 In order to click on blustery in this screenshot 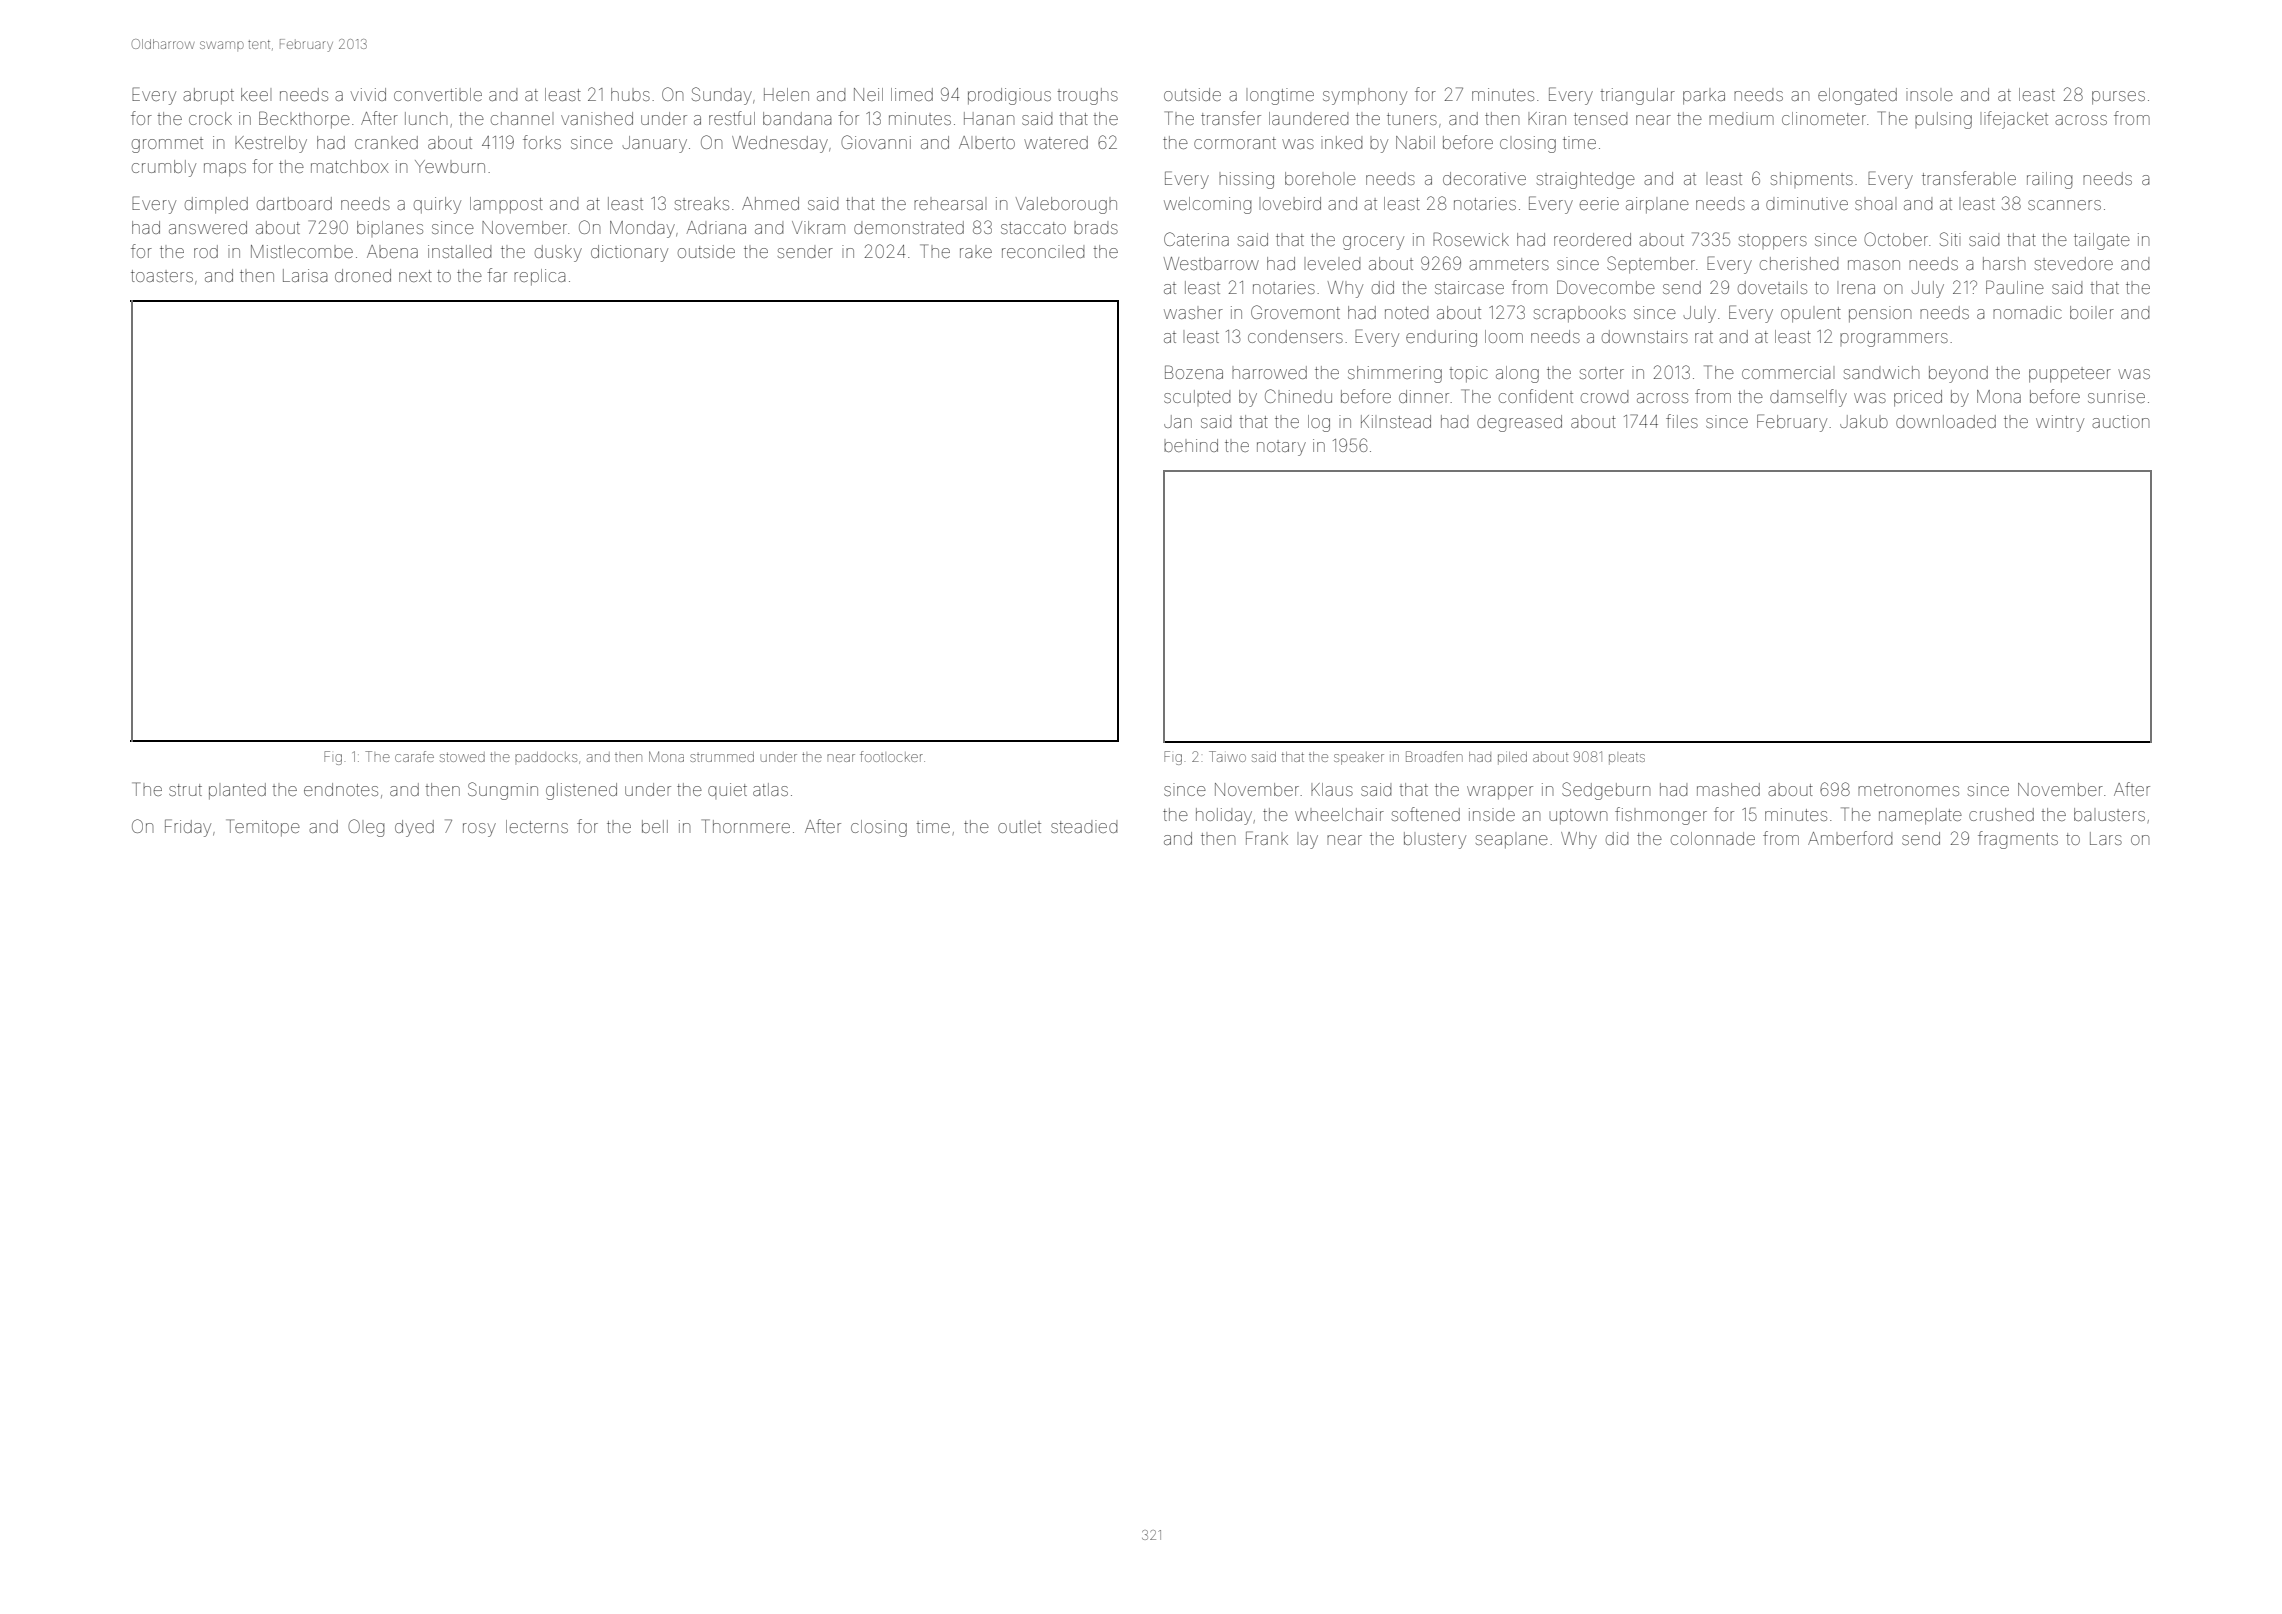, I will do `click(1435, 840)`.
